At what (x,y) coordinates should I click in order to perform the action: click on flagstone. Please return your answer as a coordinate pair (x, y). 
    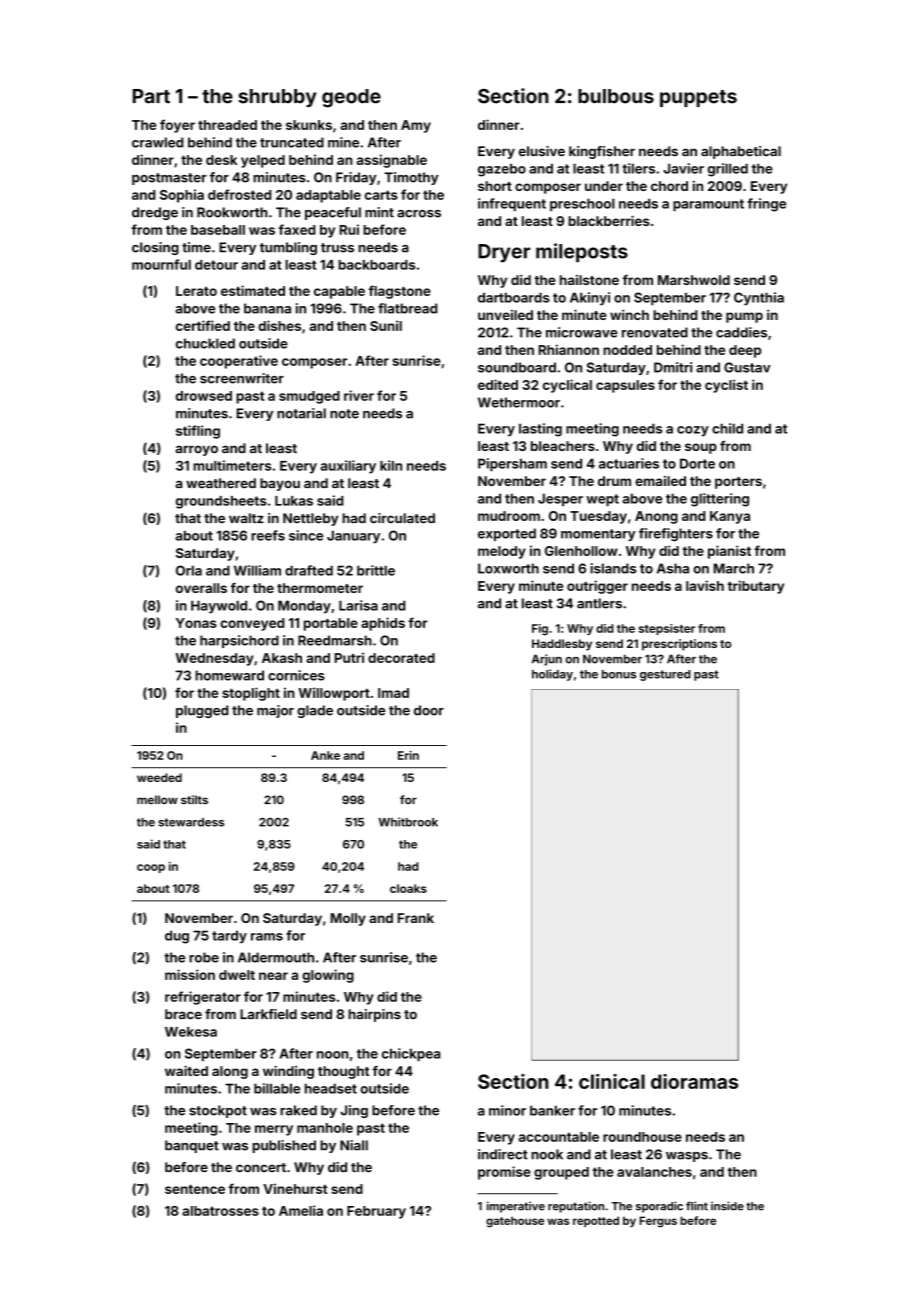
    Looking at the image, I should click on (400, 292).
